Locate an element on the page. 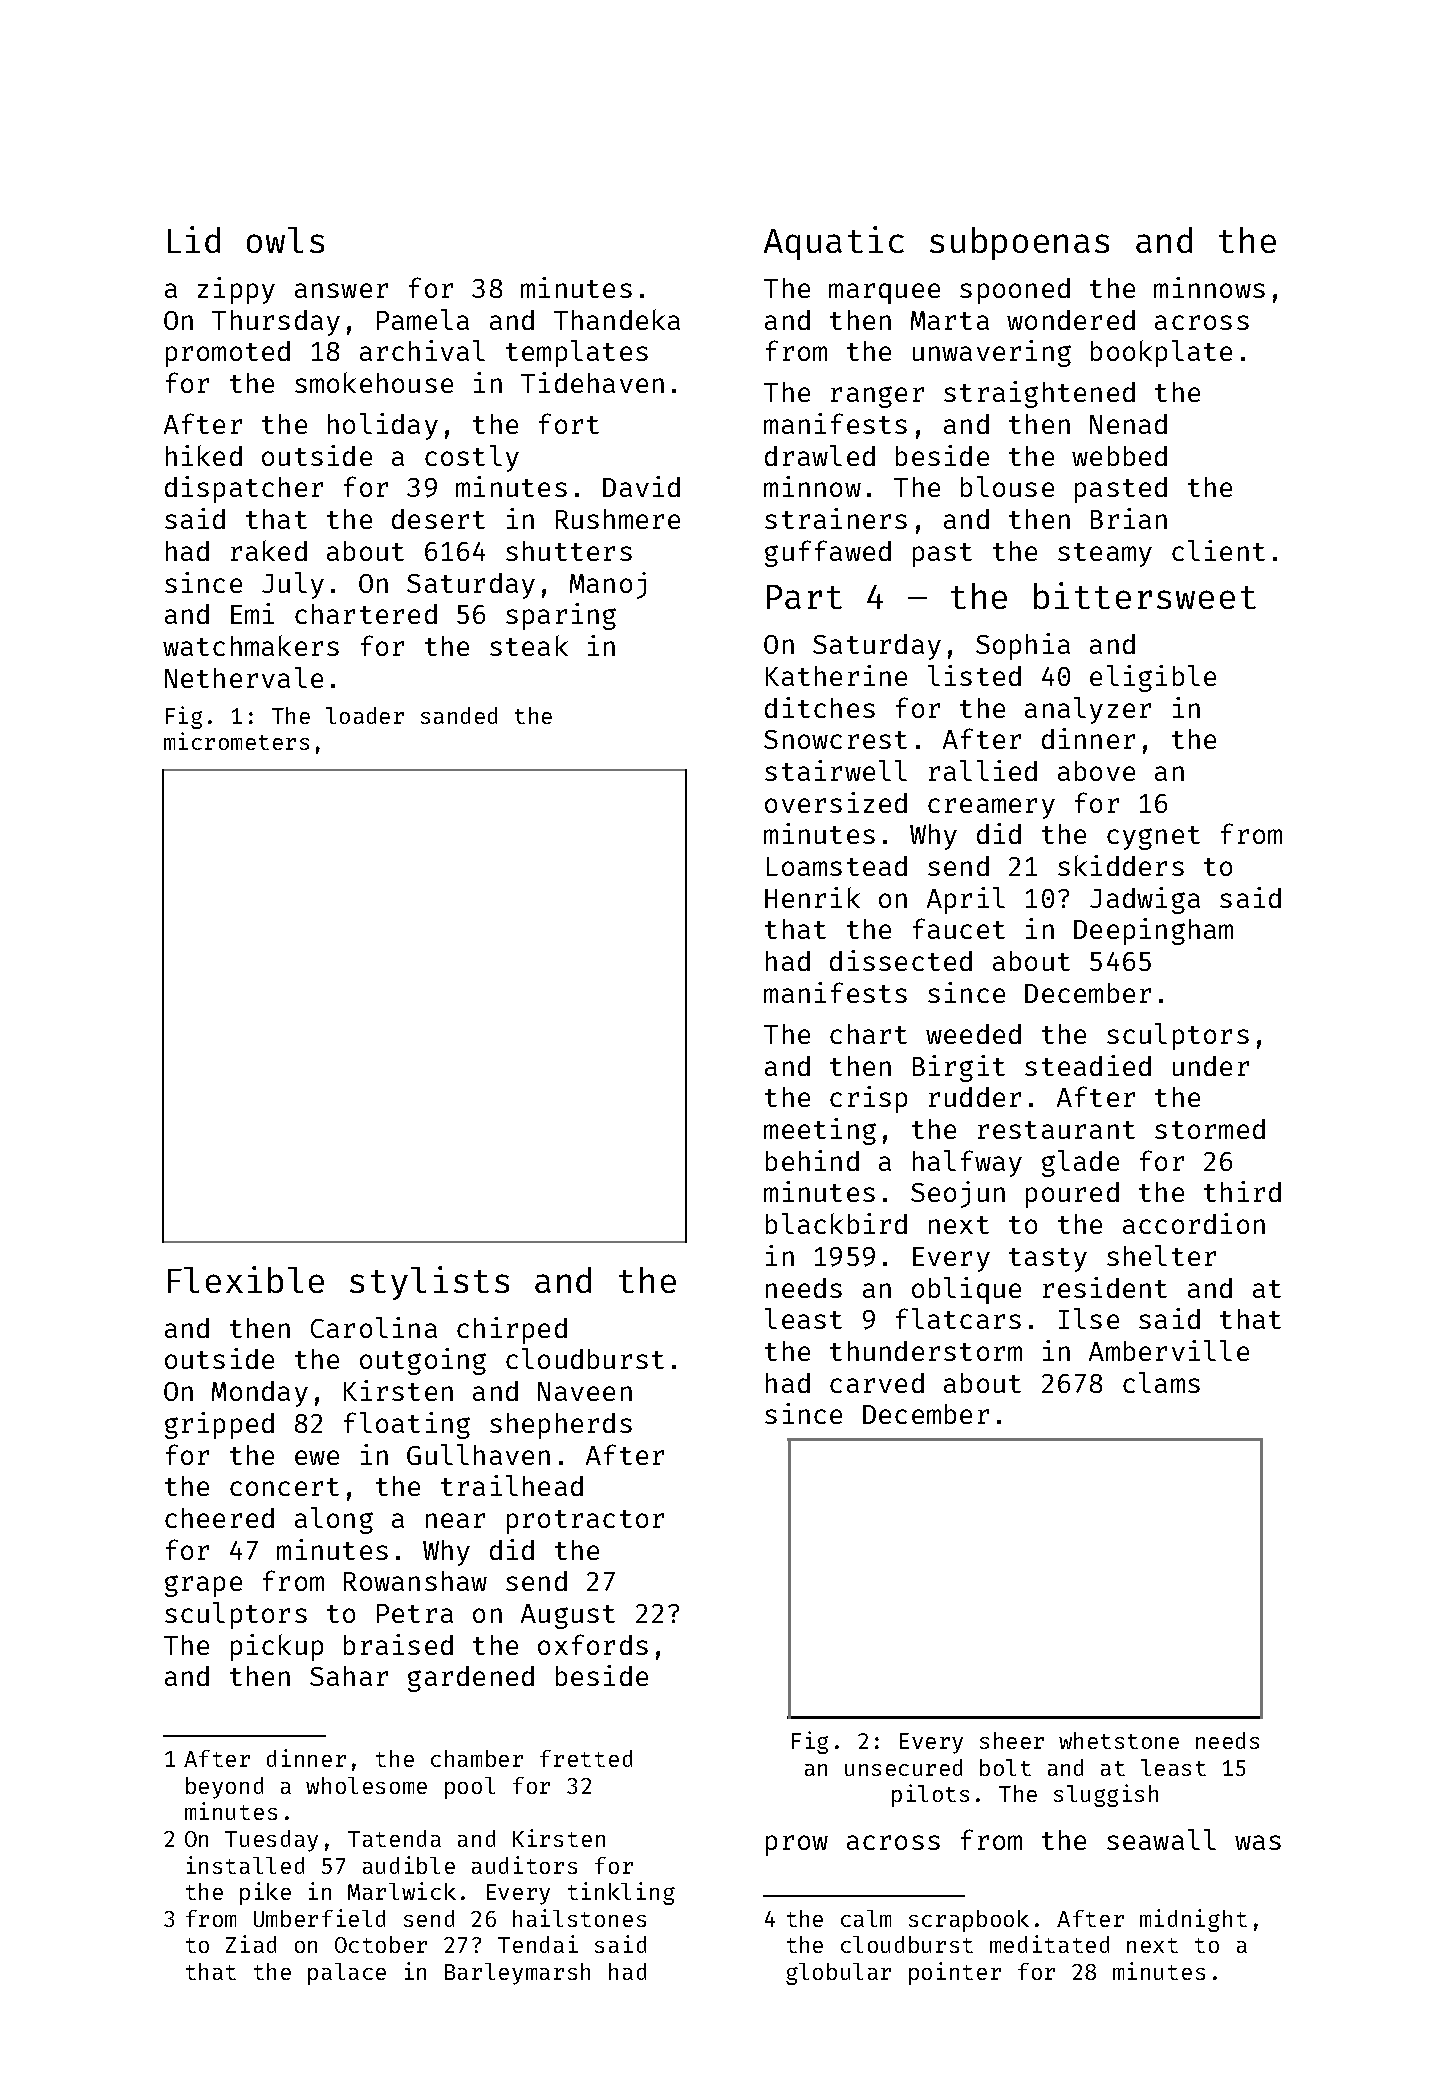 The image size is (1450, 2100). Umberfield is located at coordinates (319, 1918).
